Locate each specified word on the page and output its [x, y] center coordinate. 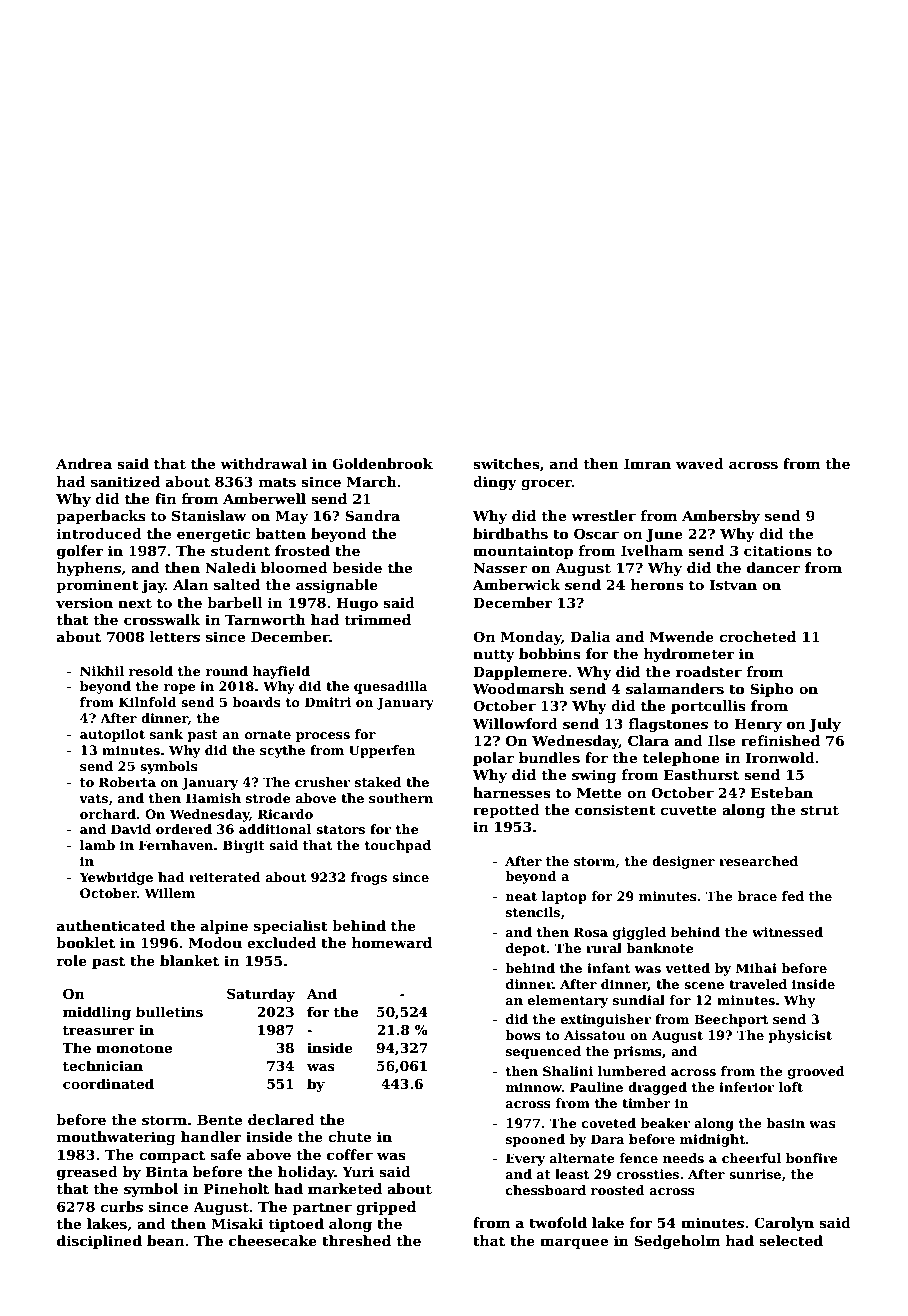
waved [700, 463]
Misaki [237, 1223]
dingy [495, 483]
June [664, 535]
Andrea [84, 463]
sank [166, 734]
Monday [531, 638]
